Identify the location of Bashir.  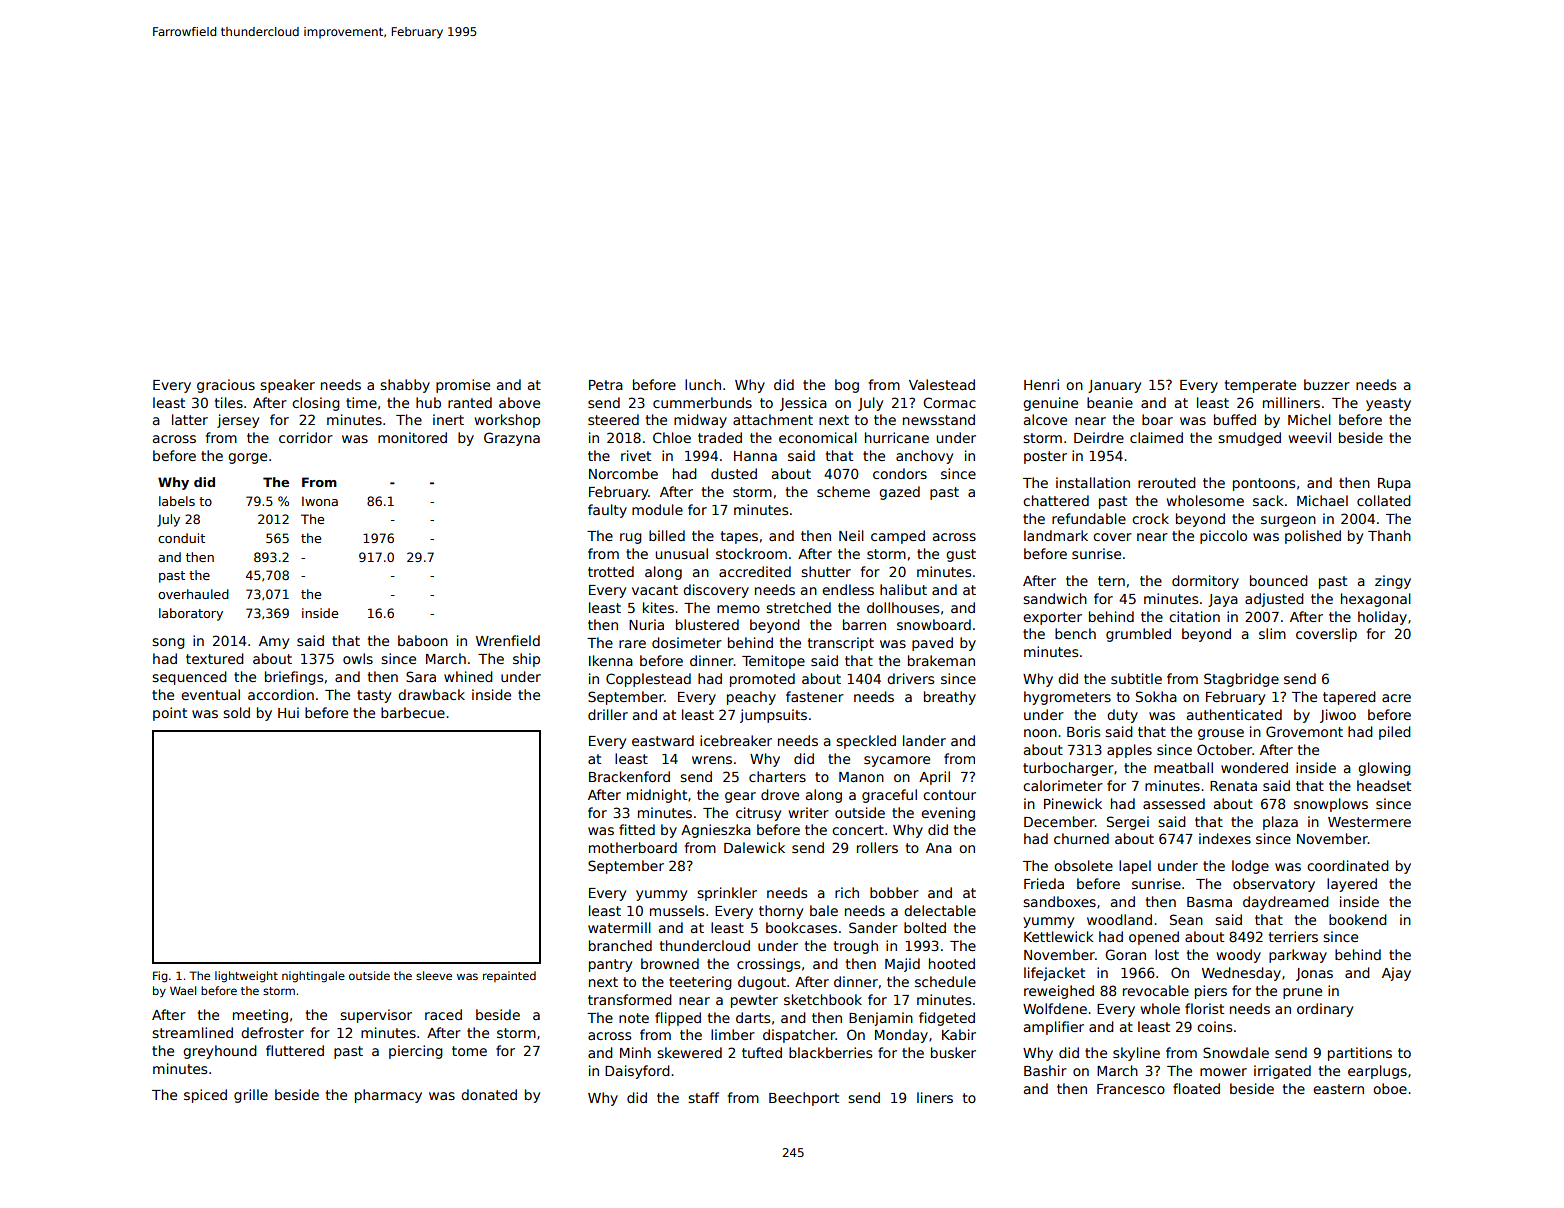
(1045, 1070).
